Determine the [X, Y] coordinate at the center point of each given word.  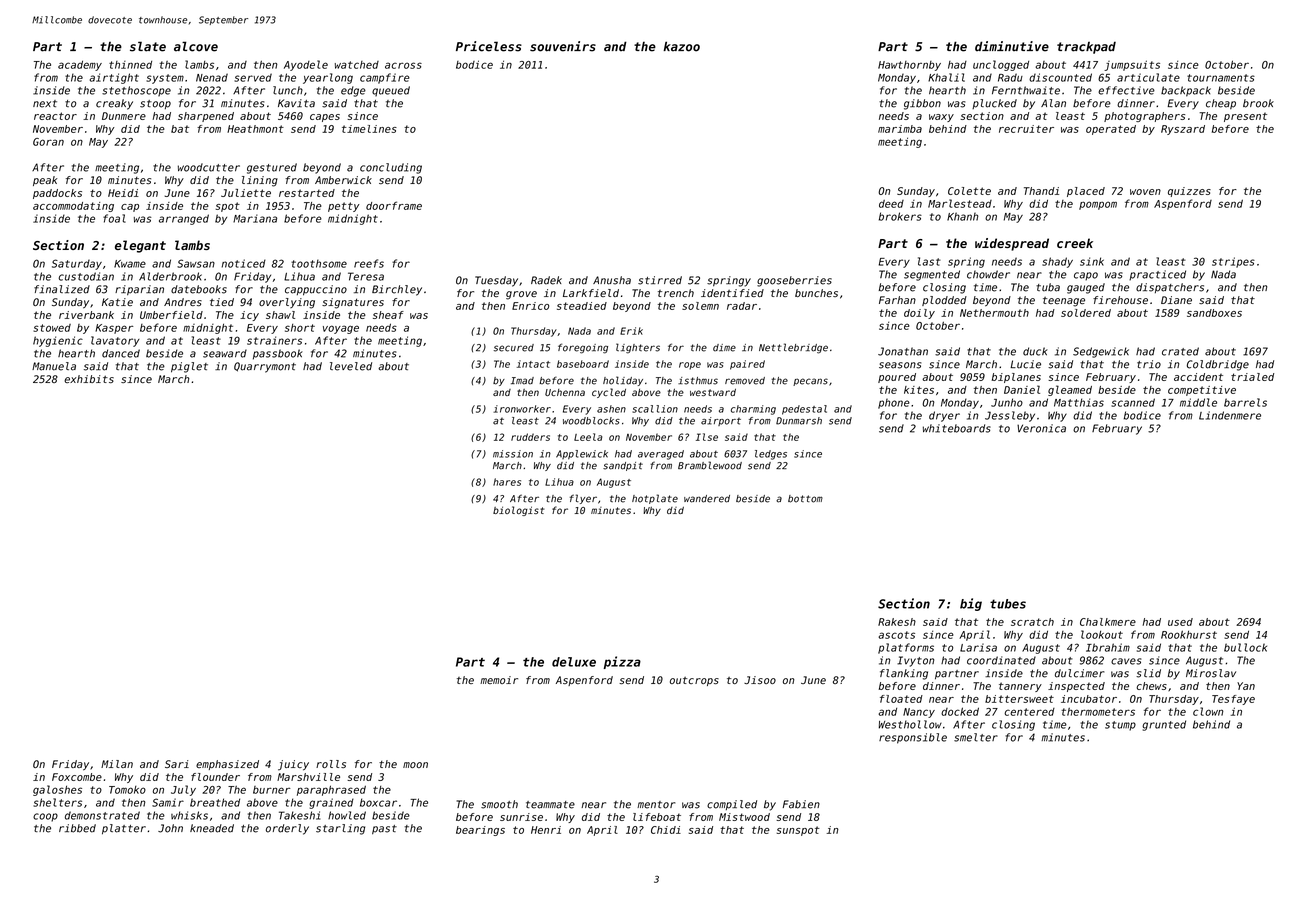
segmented [932, 275]
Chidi [666, 830]
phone [894, 404]
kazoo [681, 46]
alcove [196, 46]
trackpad [1086, 47]
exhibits [89, 379]
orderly [287, 829]
